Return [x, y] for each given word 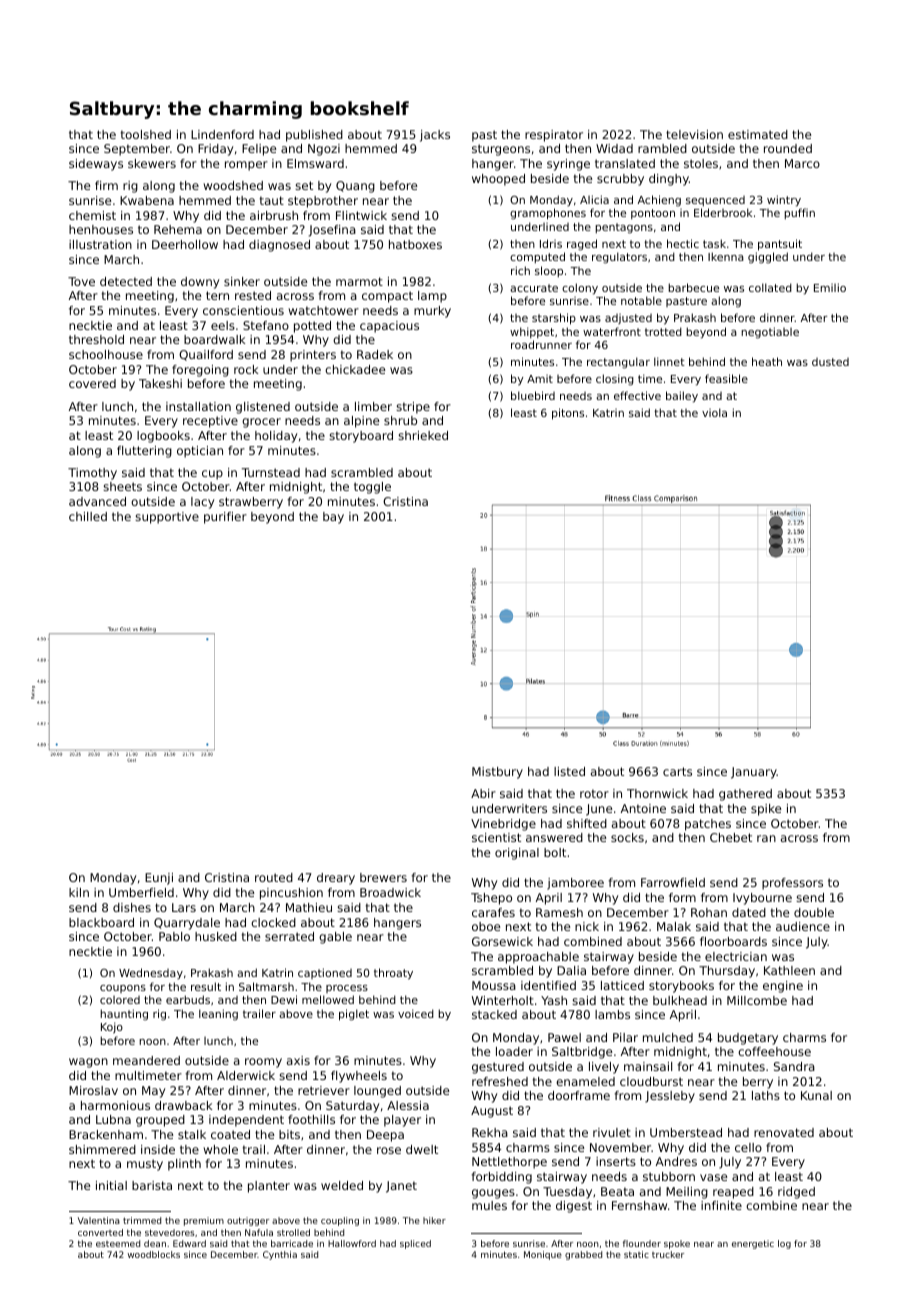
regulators [619, 258]
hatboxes [415, 244]
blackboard [101, 922]
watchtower [324, 310]
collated [770, 287]
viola [714, 412]
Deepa [385, 1136]
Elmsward [315, 163]
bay [333, 518]
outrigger [248, 1221]
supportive [167, 518]
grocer [261, 423]
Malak [674, 926]
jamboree [575, 884]
